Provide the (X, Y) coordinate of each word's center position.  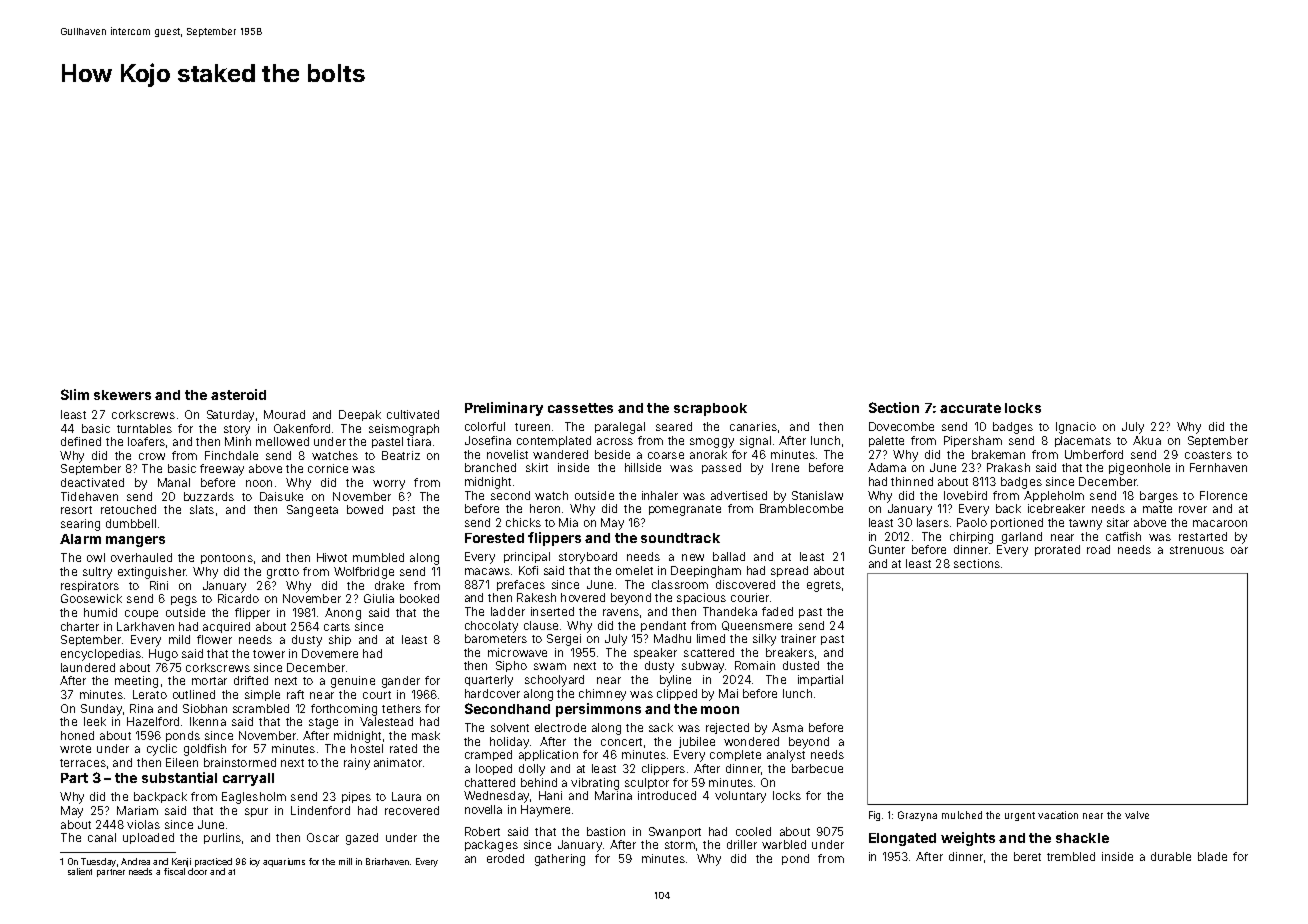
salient (80, 871)
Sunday (101, 710)
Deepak (360, 415)
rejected (727, 728)
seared (674, 426)
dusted (801, 665)
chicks (523, 522)
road (1098, 549)
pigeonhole (1139, 469)
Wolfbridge (364, 573)
